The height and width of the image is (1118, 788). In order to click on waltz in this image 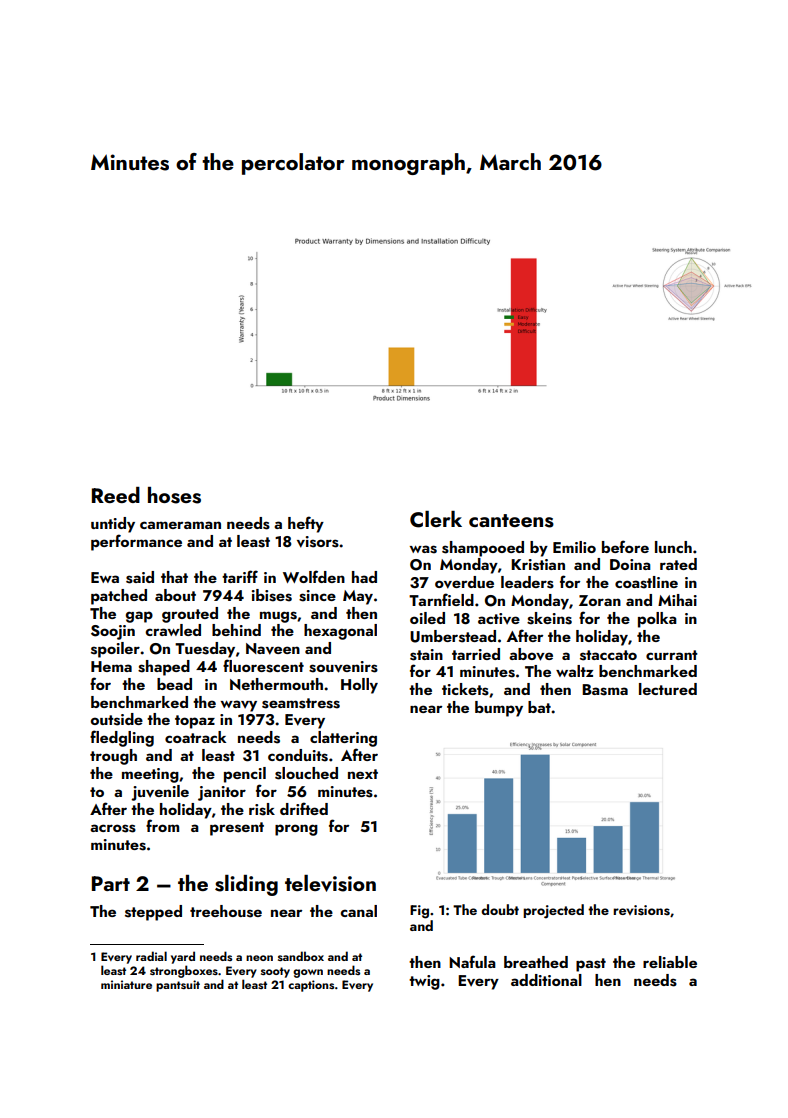, I will do `click(574, 671)`.
